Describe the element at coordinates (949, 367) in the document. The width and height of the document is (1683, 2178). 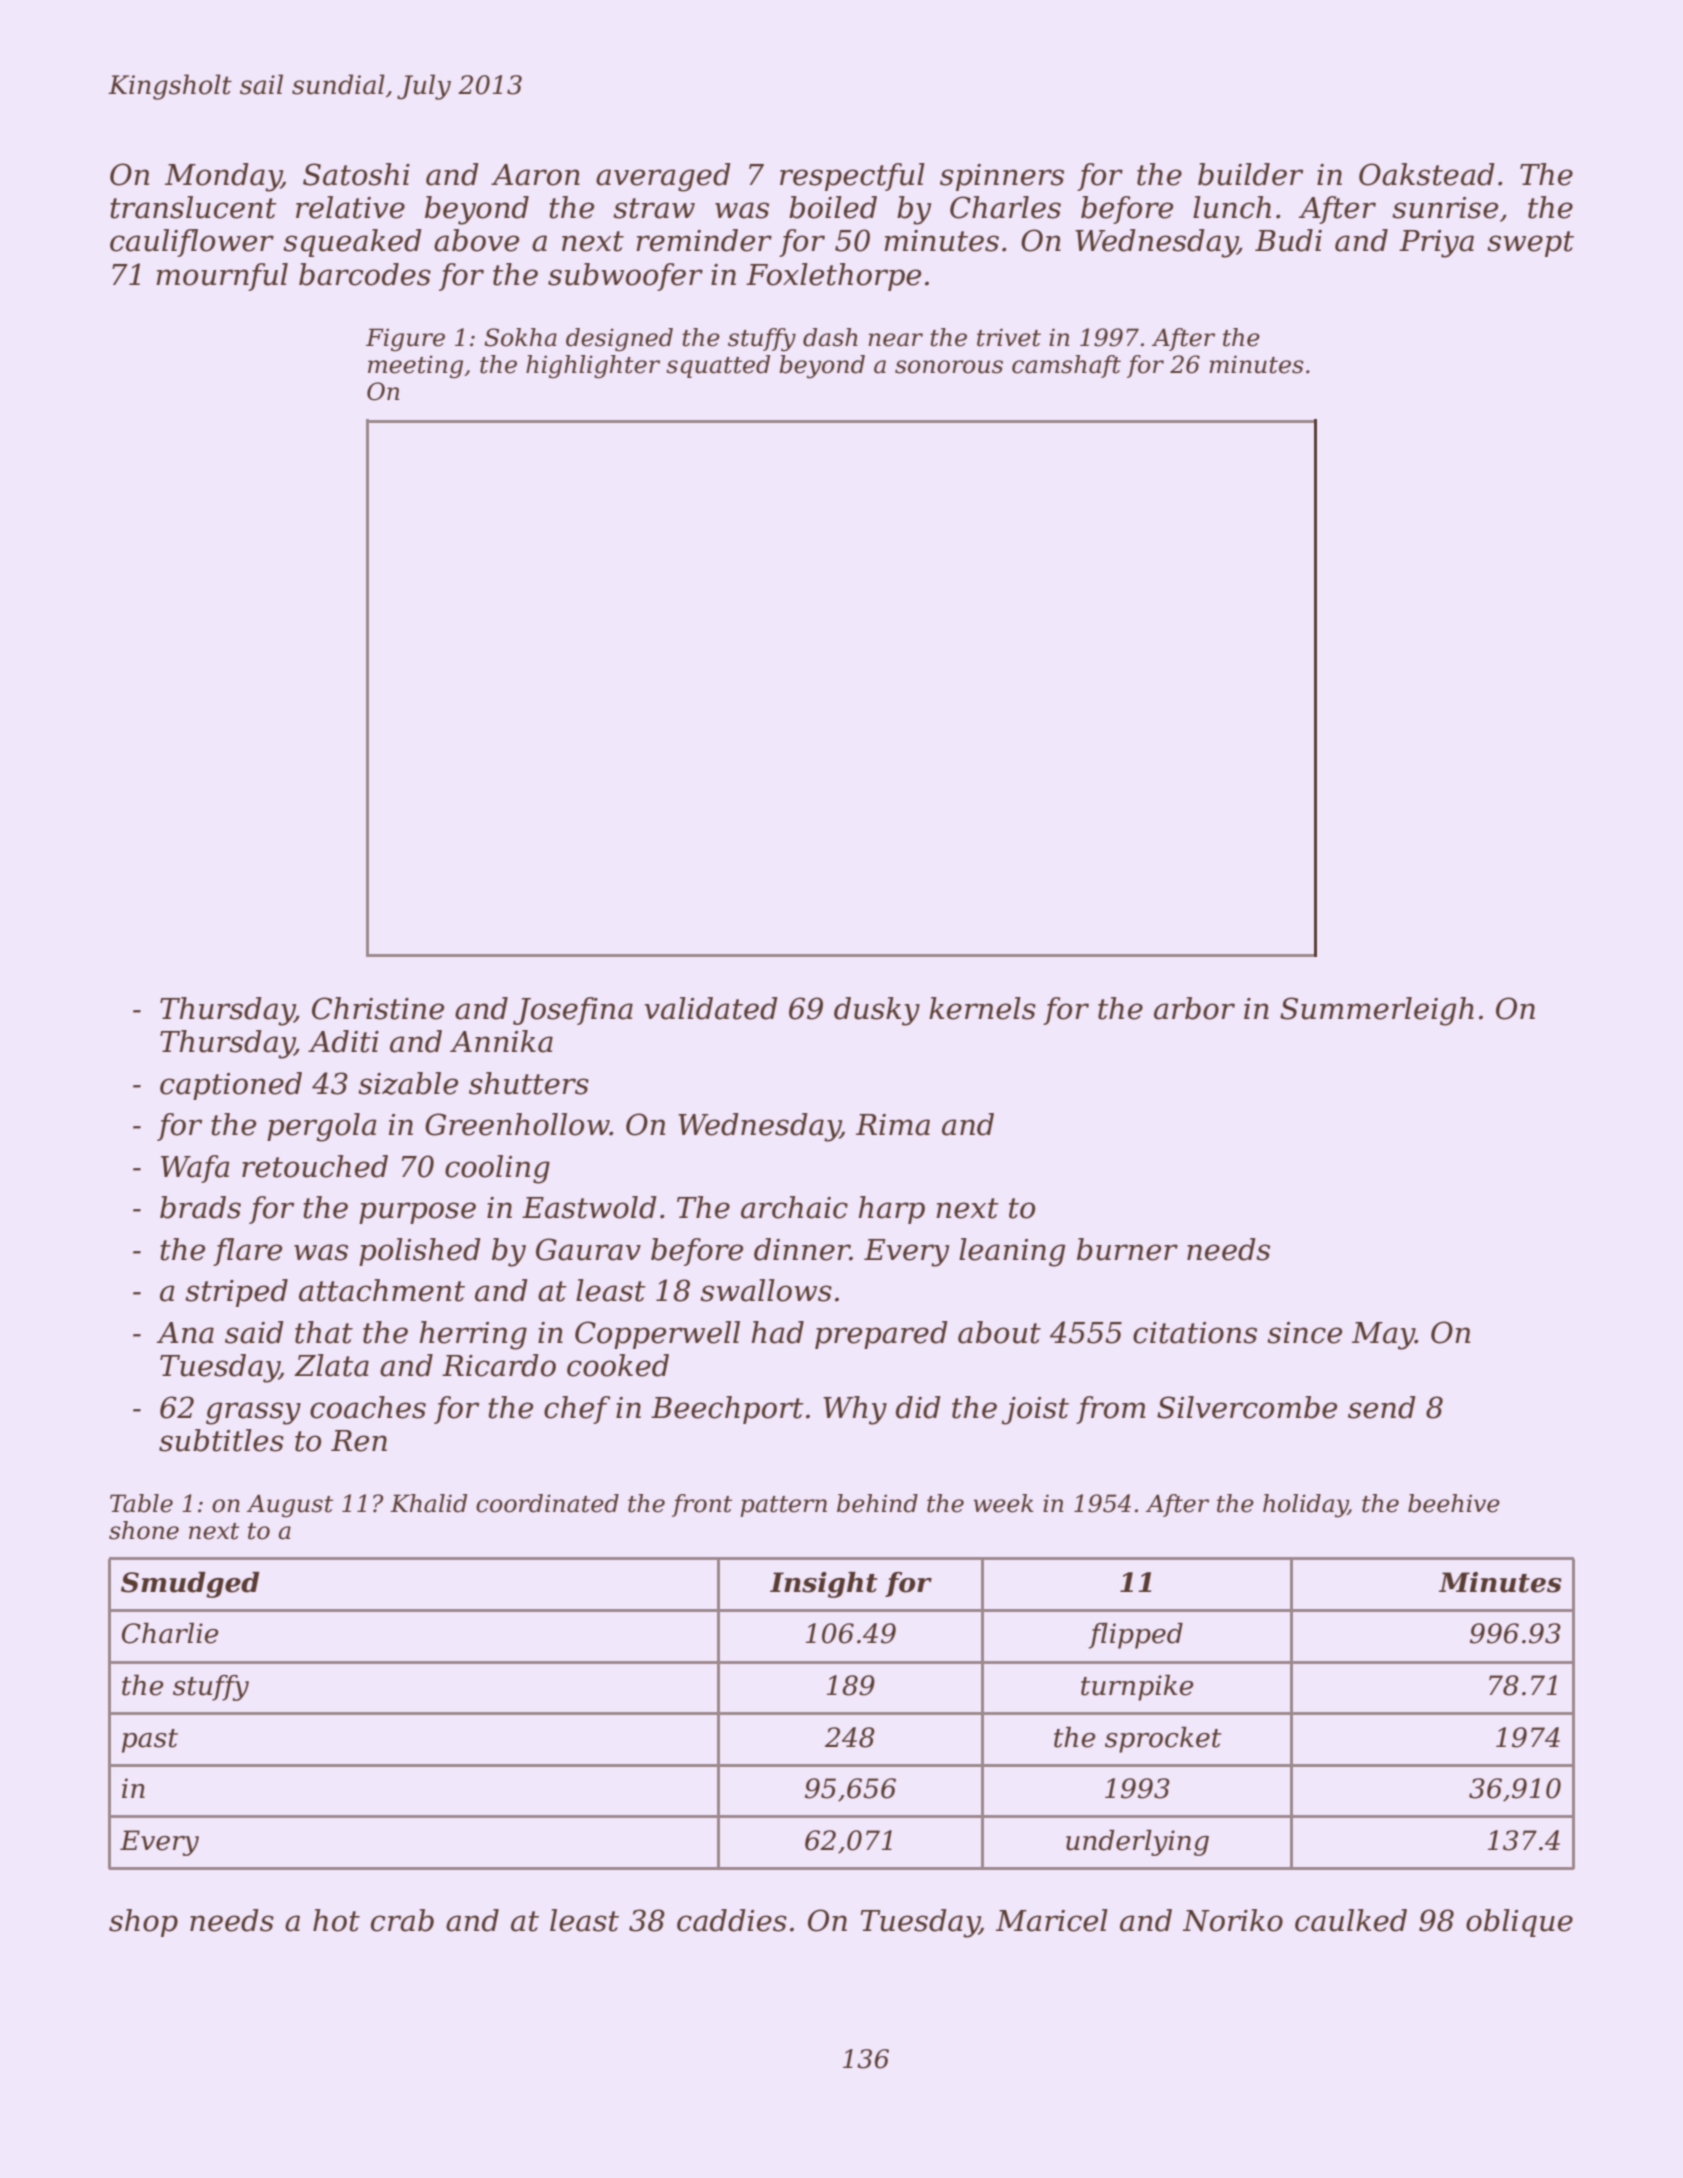
I see `sonorous` at that location.
